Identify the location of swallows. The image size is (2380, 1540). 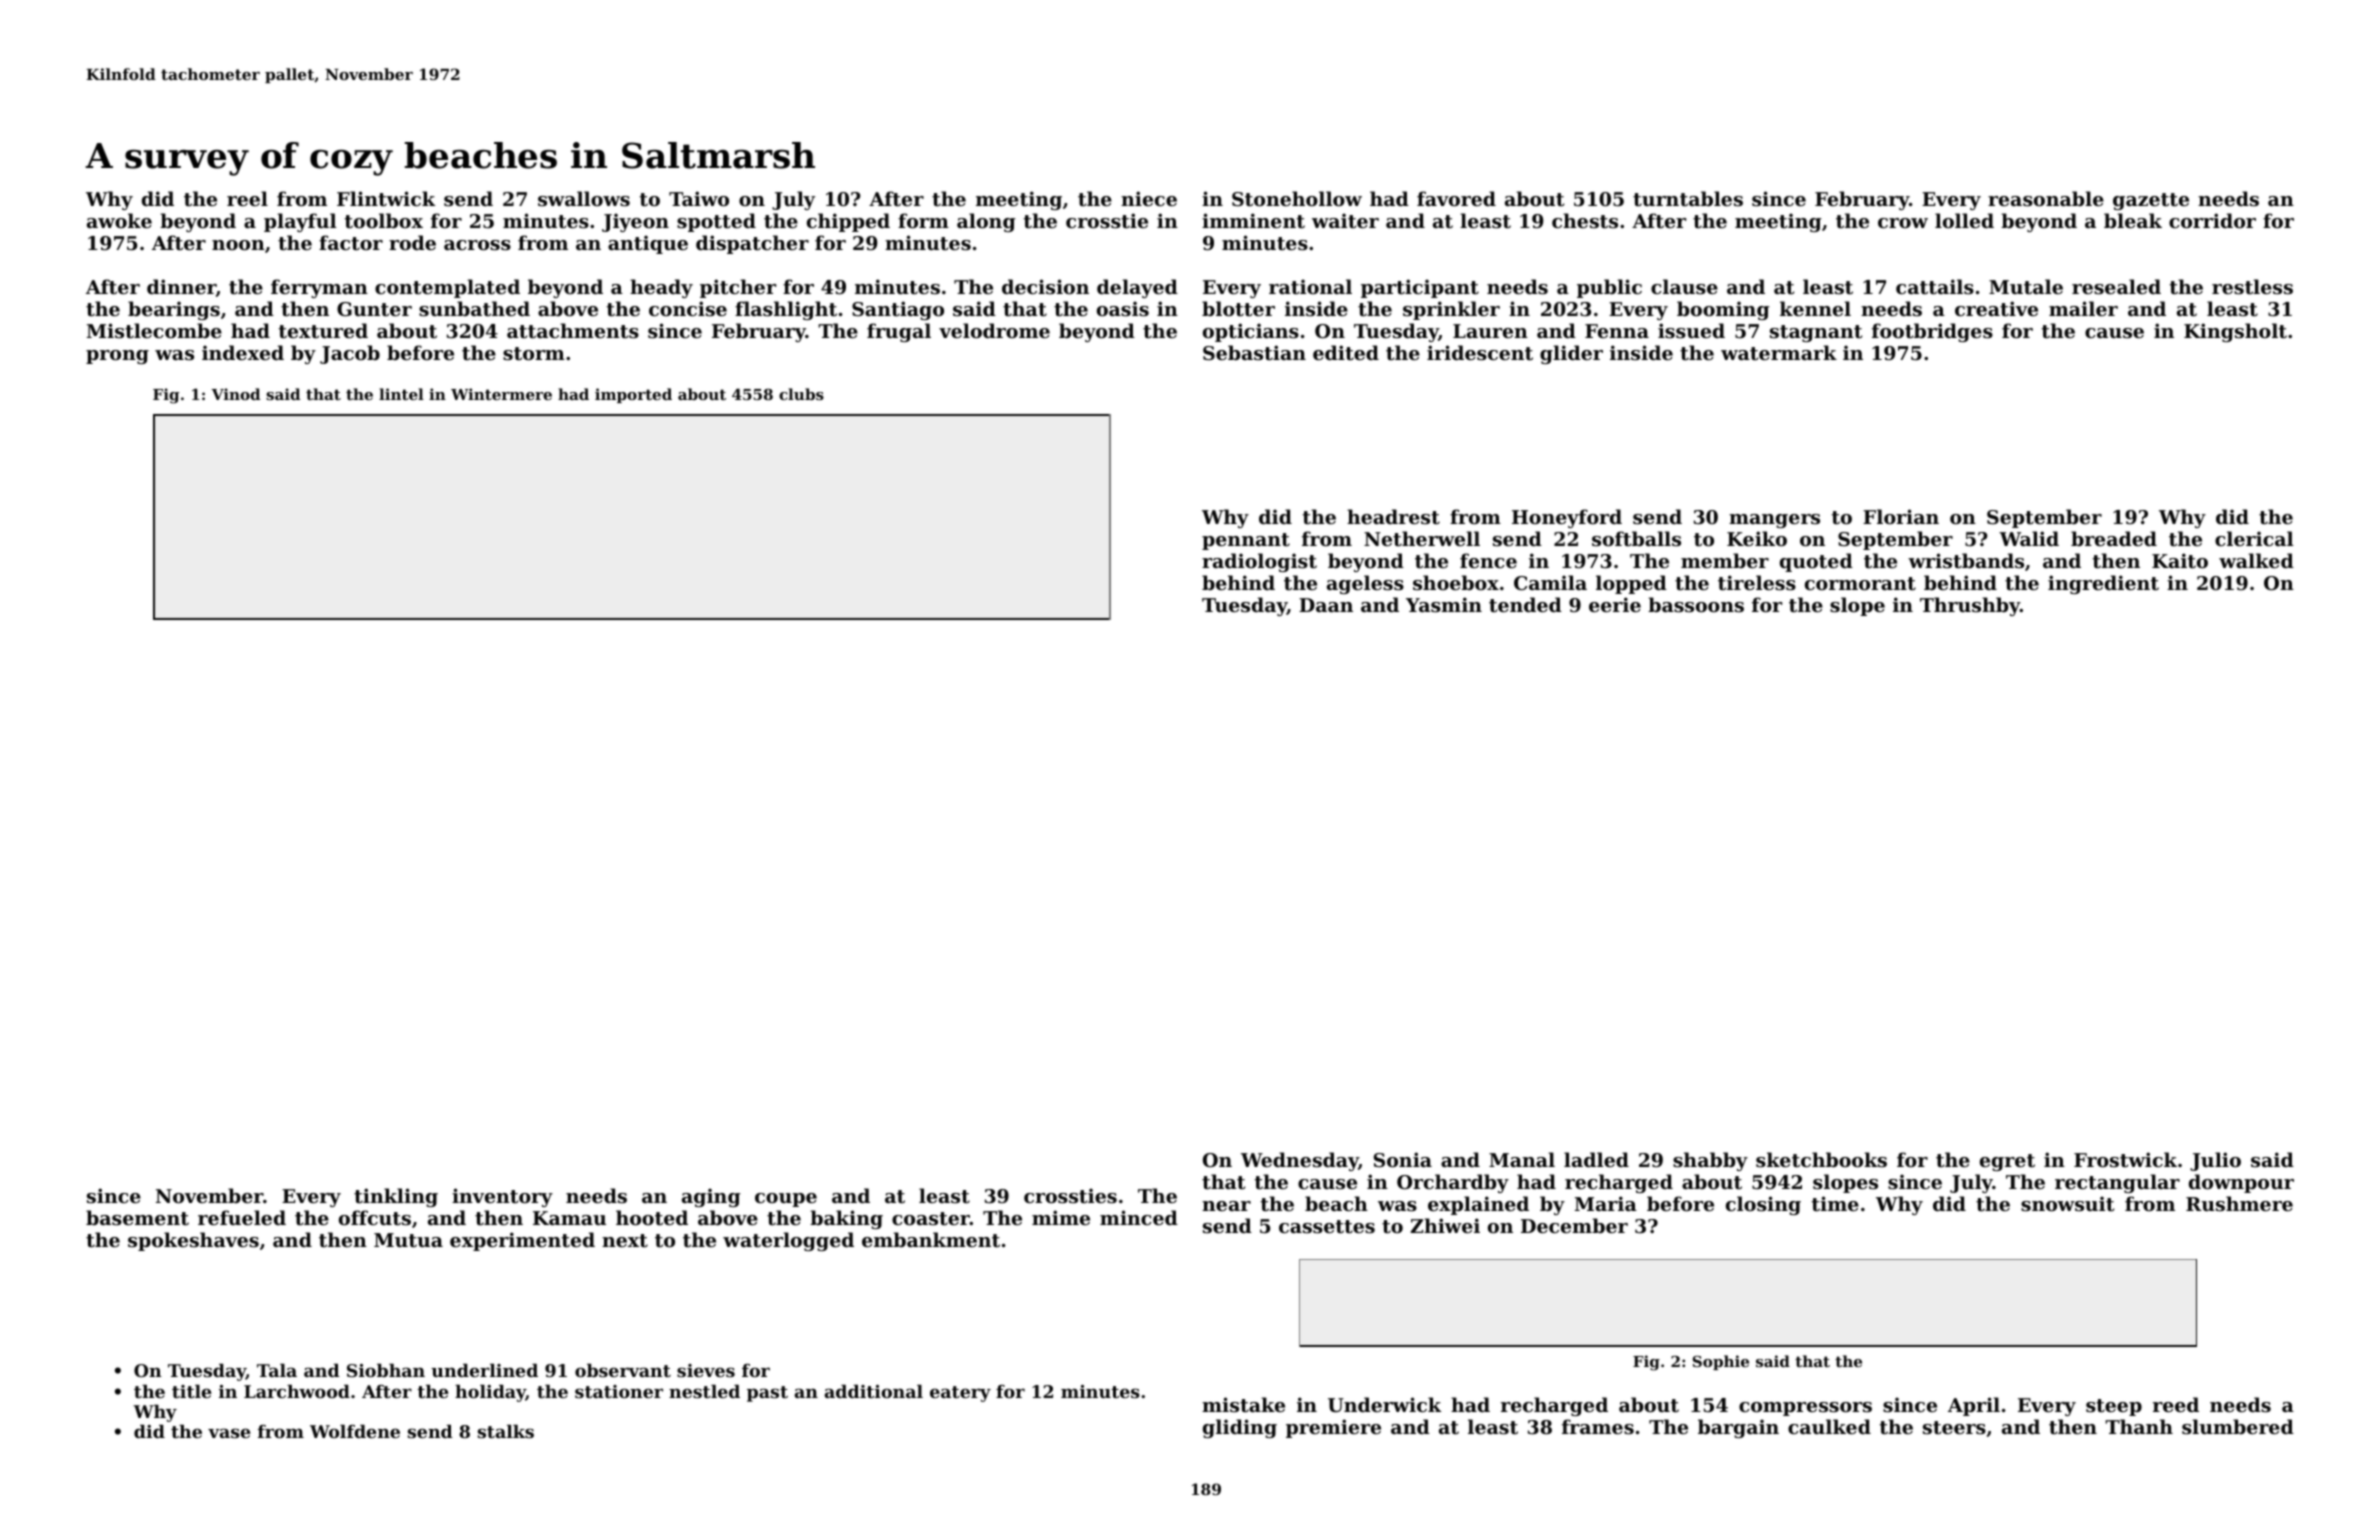
(584, 199).
